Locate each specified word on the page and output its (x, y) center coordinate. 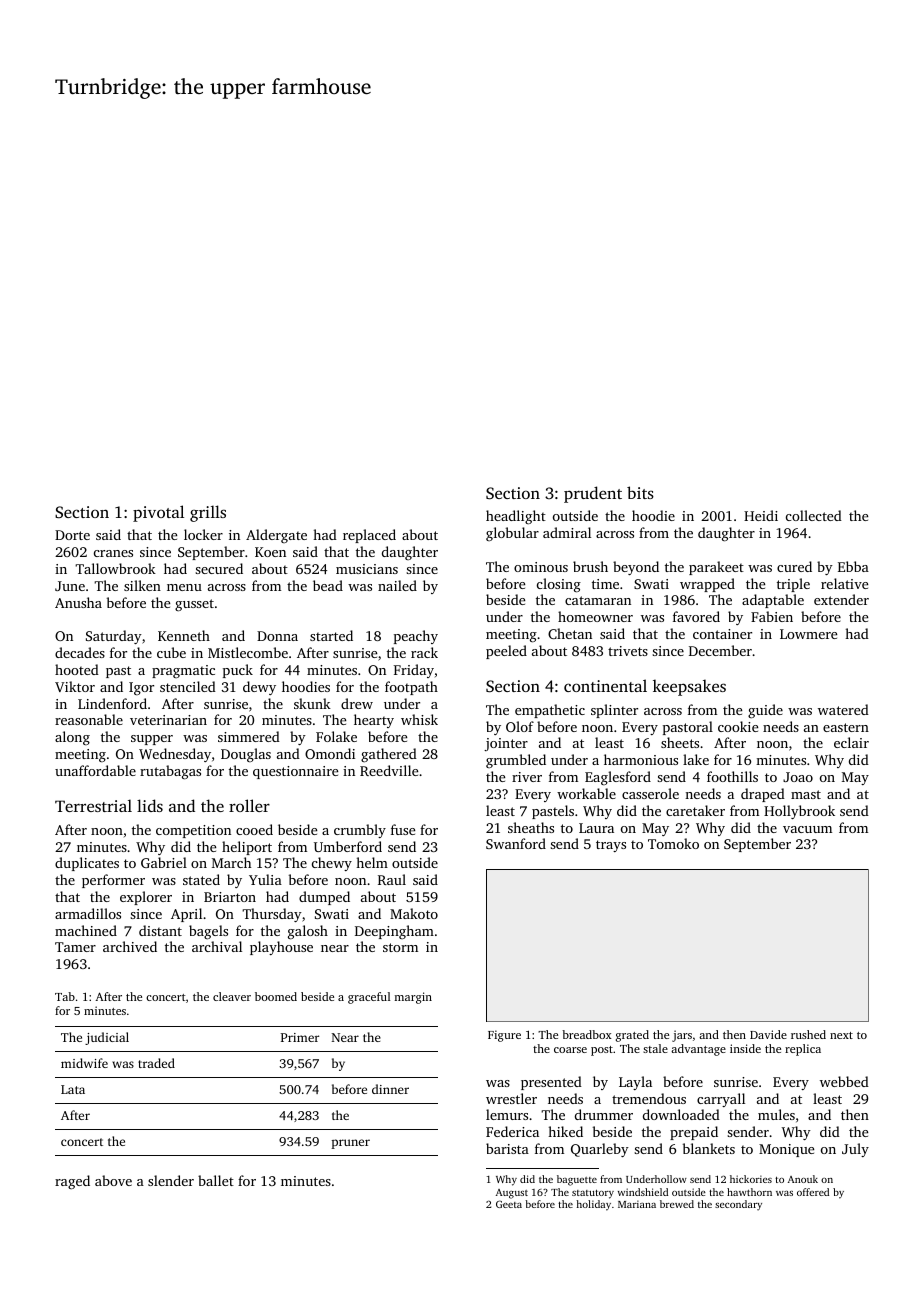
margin (413, 998)
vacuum (807, 829)
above (113, 1180)
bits (640, 492)
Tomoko (673, 843)
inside (745, 1048)
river (527, 777)
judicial (107, 1038)
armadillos (88, 913)
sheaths (531, 827)
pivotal (158, 513)
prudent (593, 494)
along (72, 738)
